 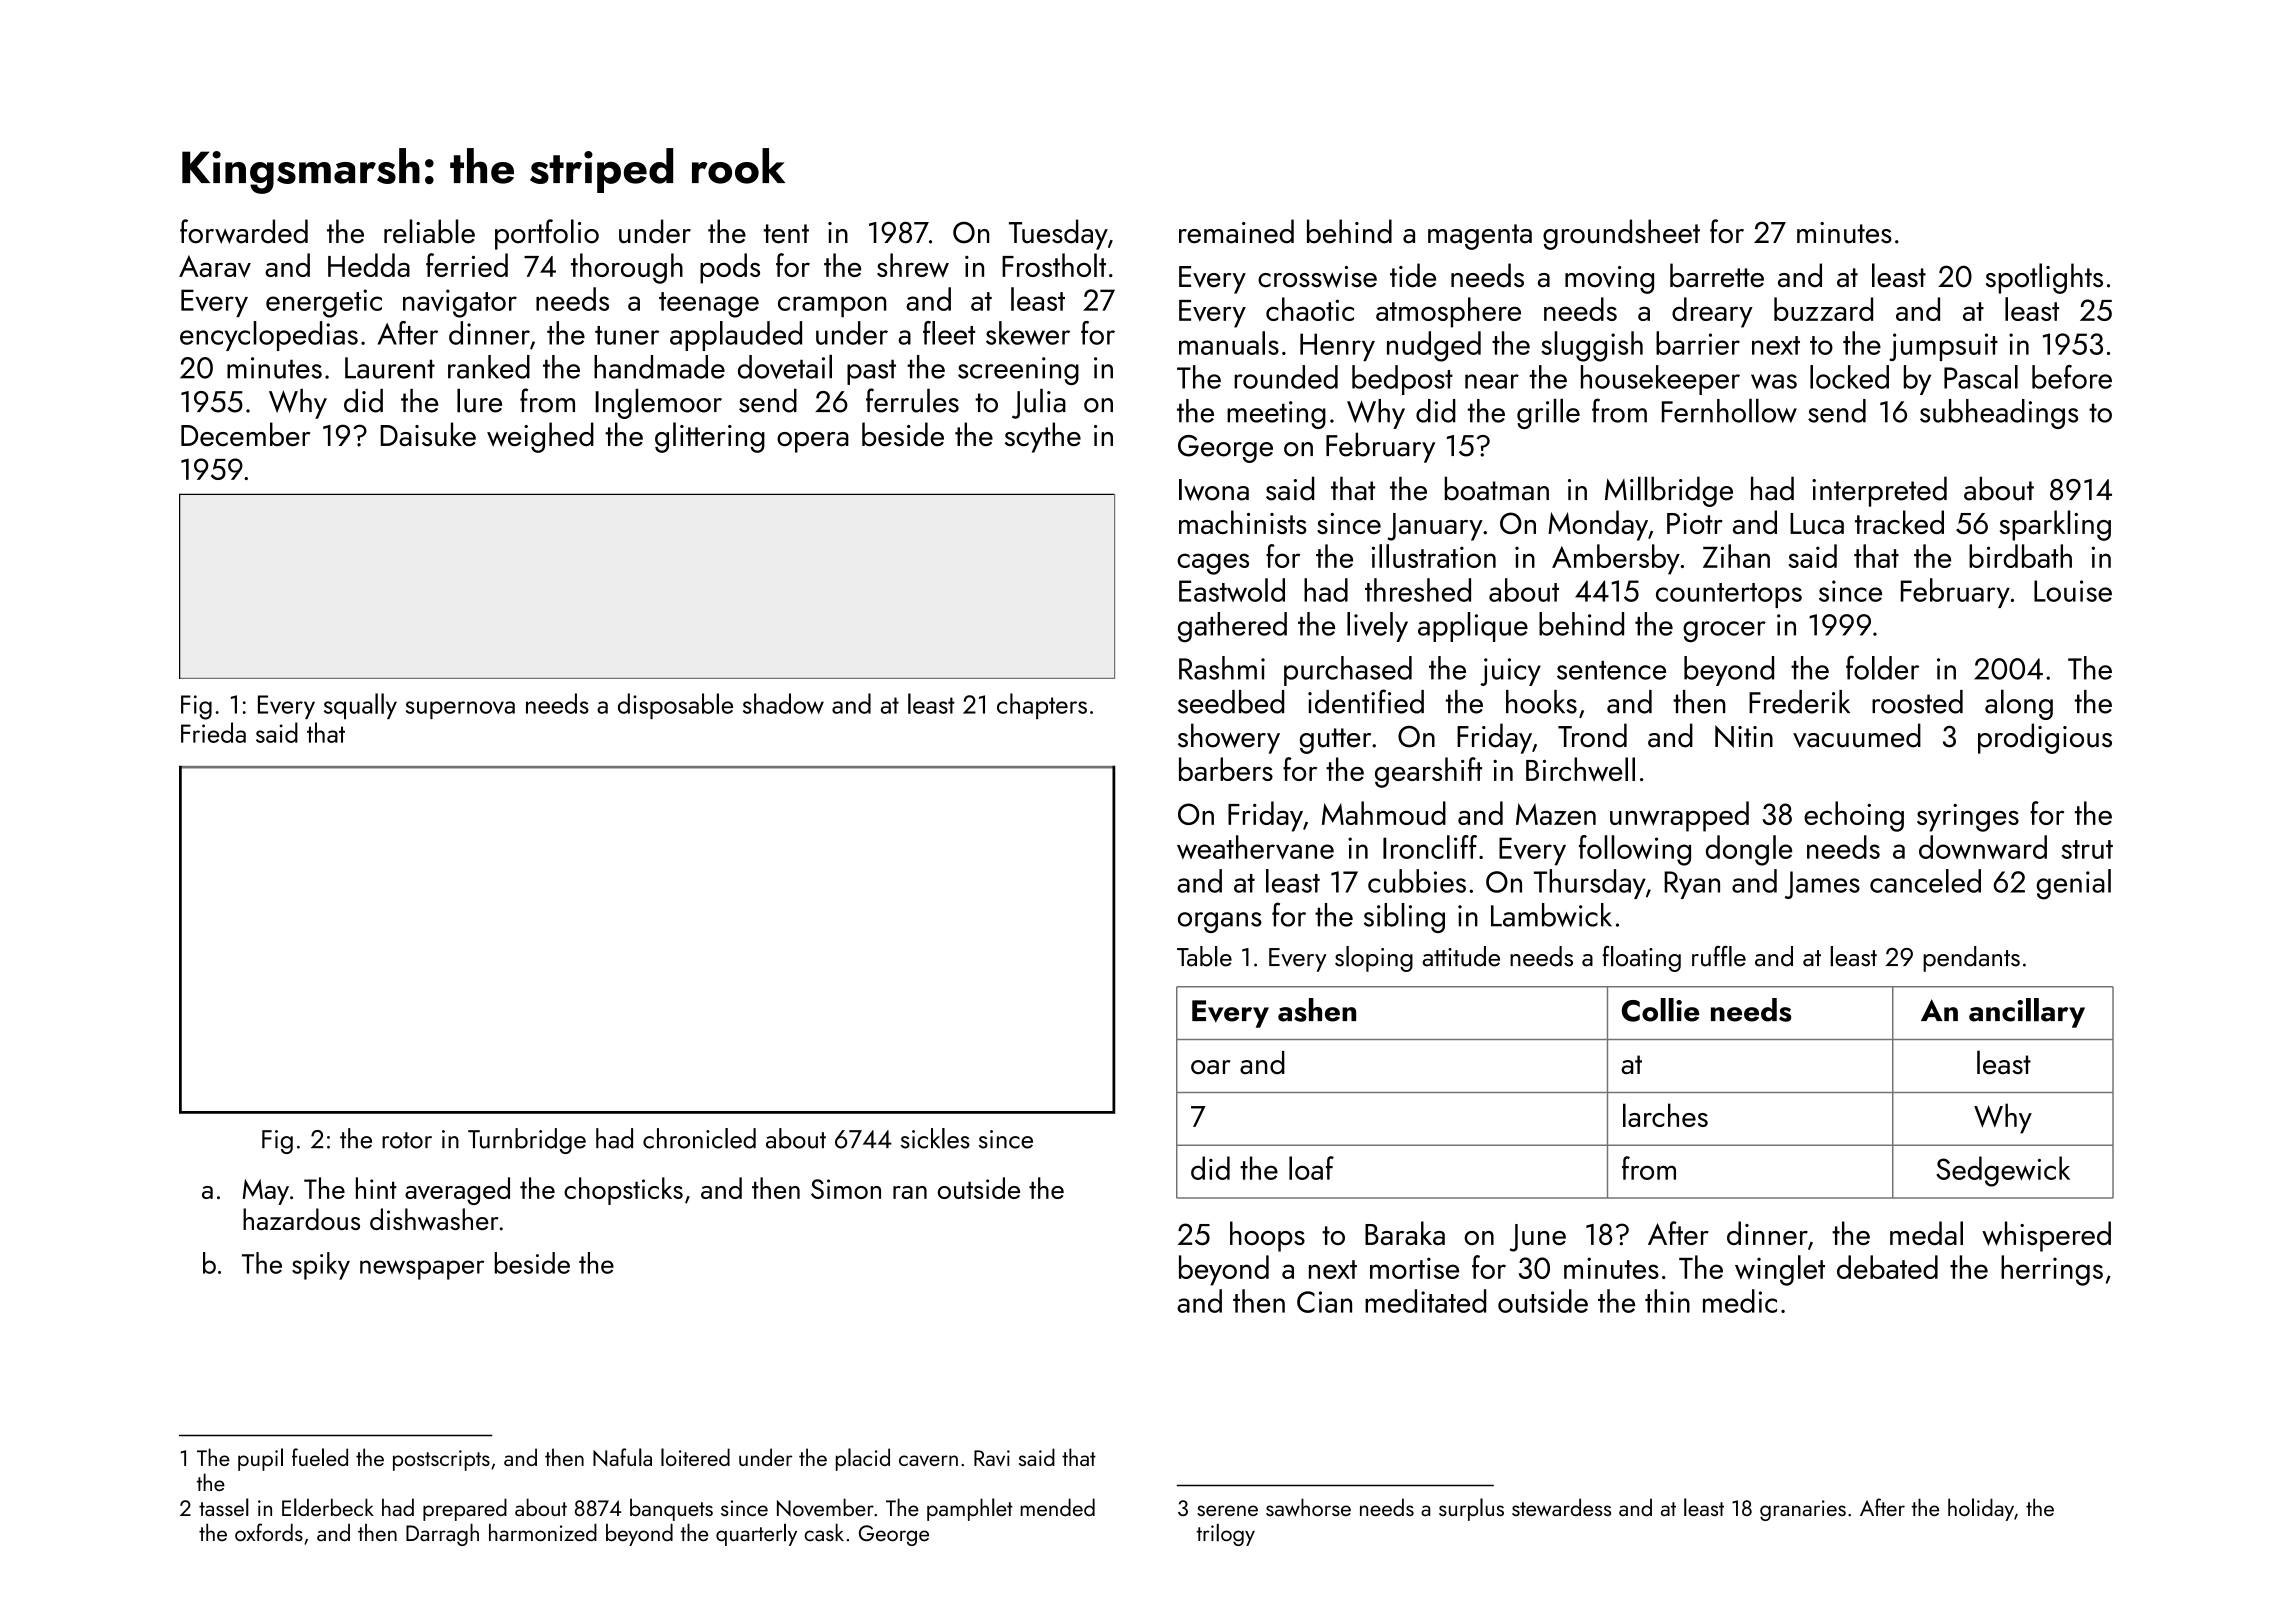 What do you see at coordinates (1227, 1510) in the document?
I see `serene` at bounding box center [1227, 1510].
